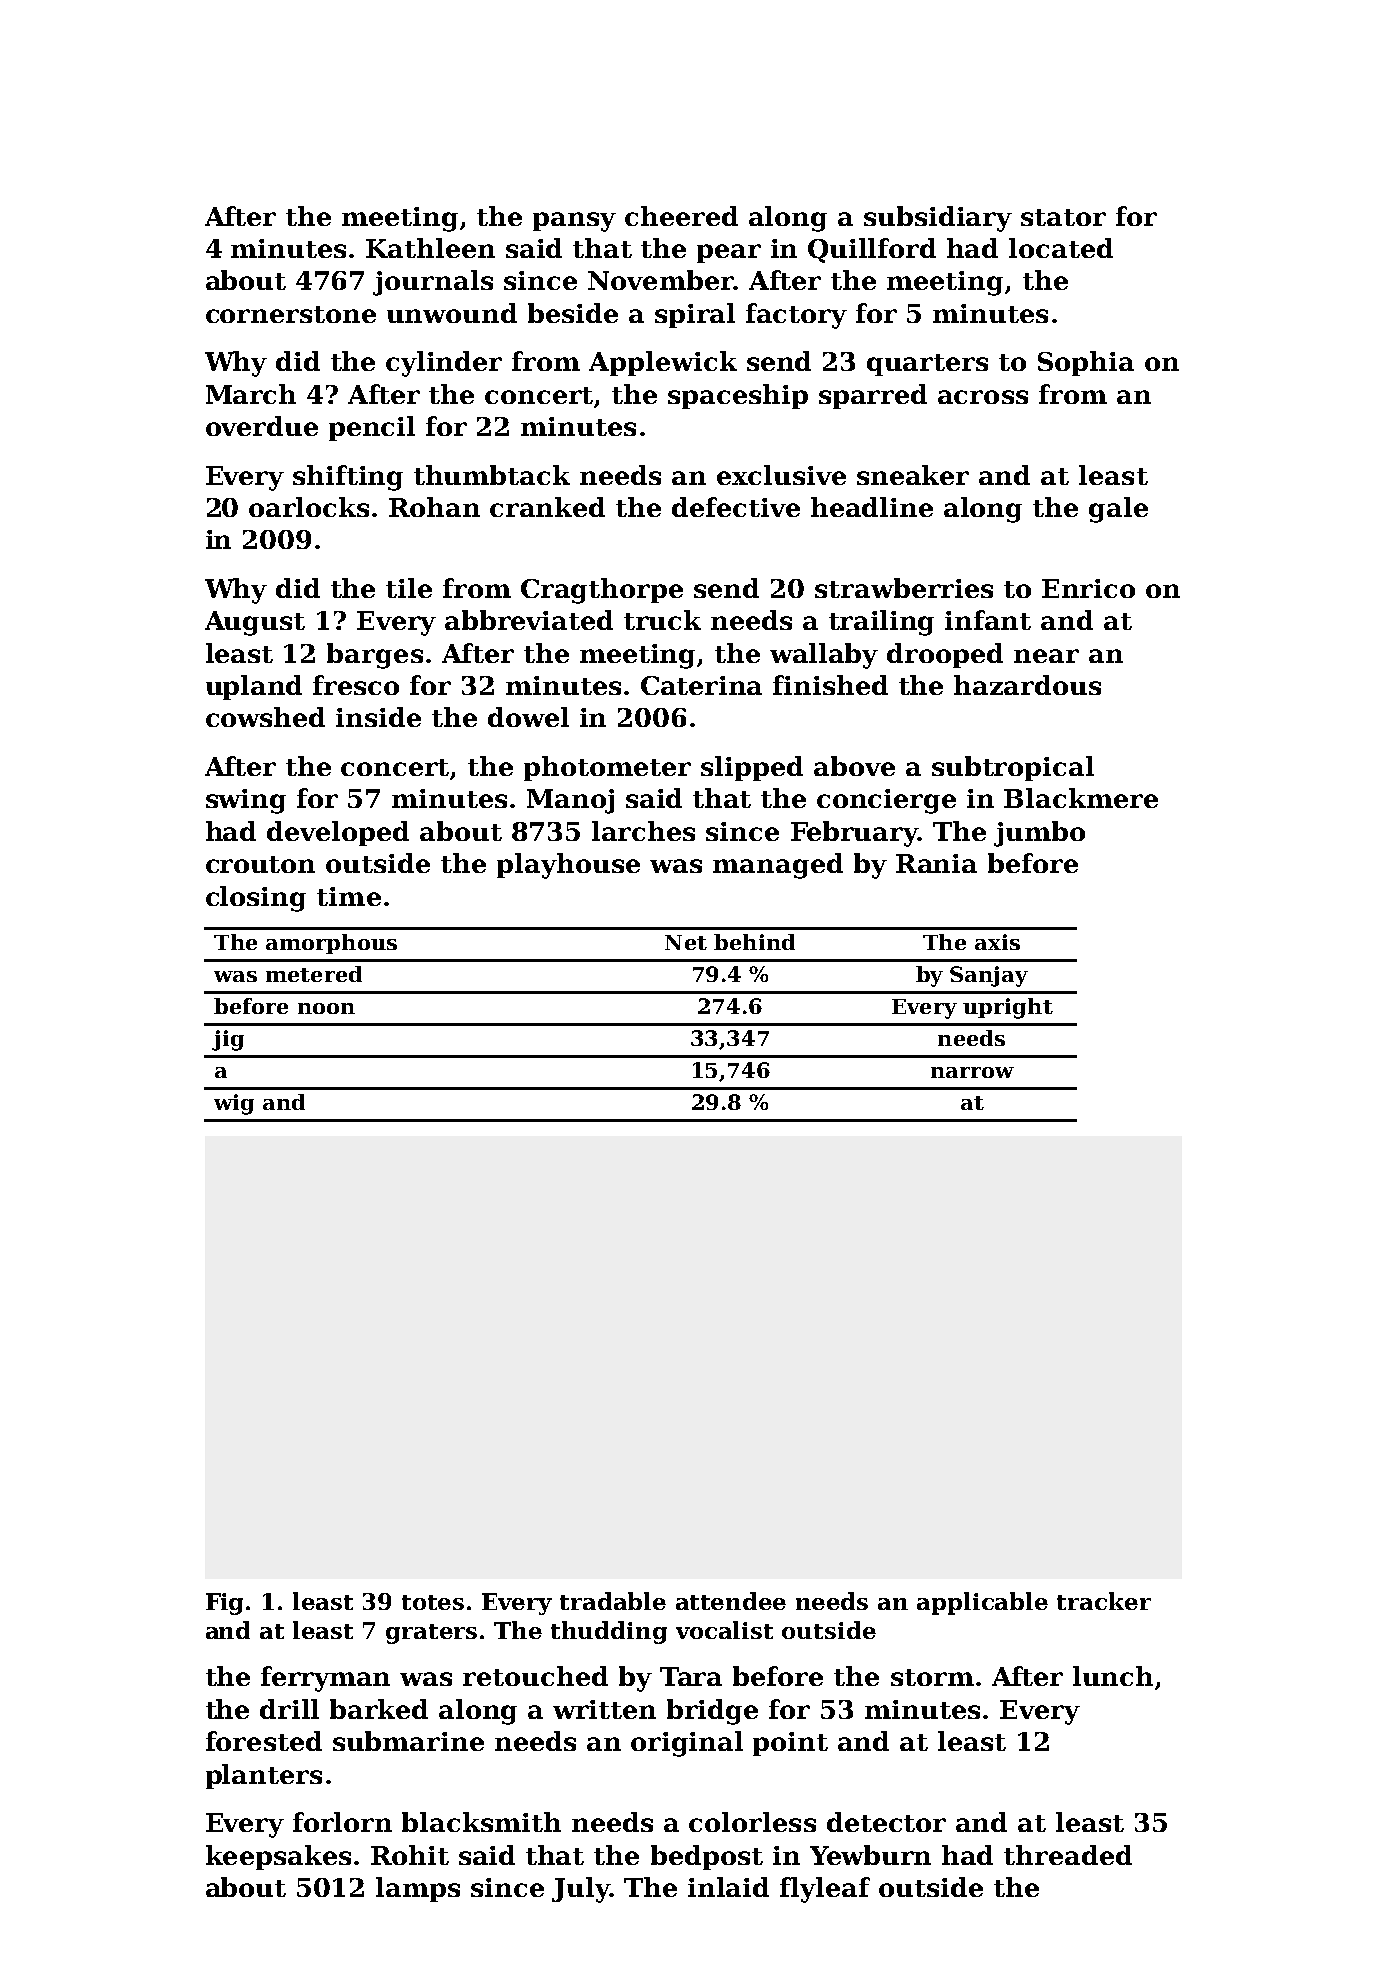 This screenshot has width=1386, height=1969. What do you see at coordinates (228, 1040) in the screenshot?
I see `jig` at bounding box center [228, 1040].
